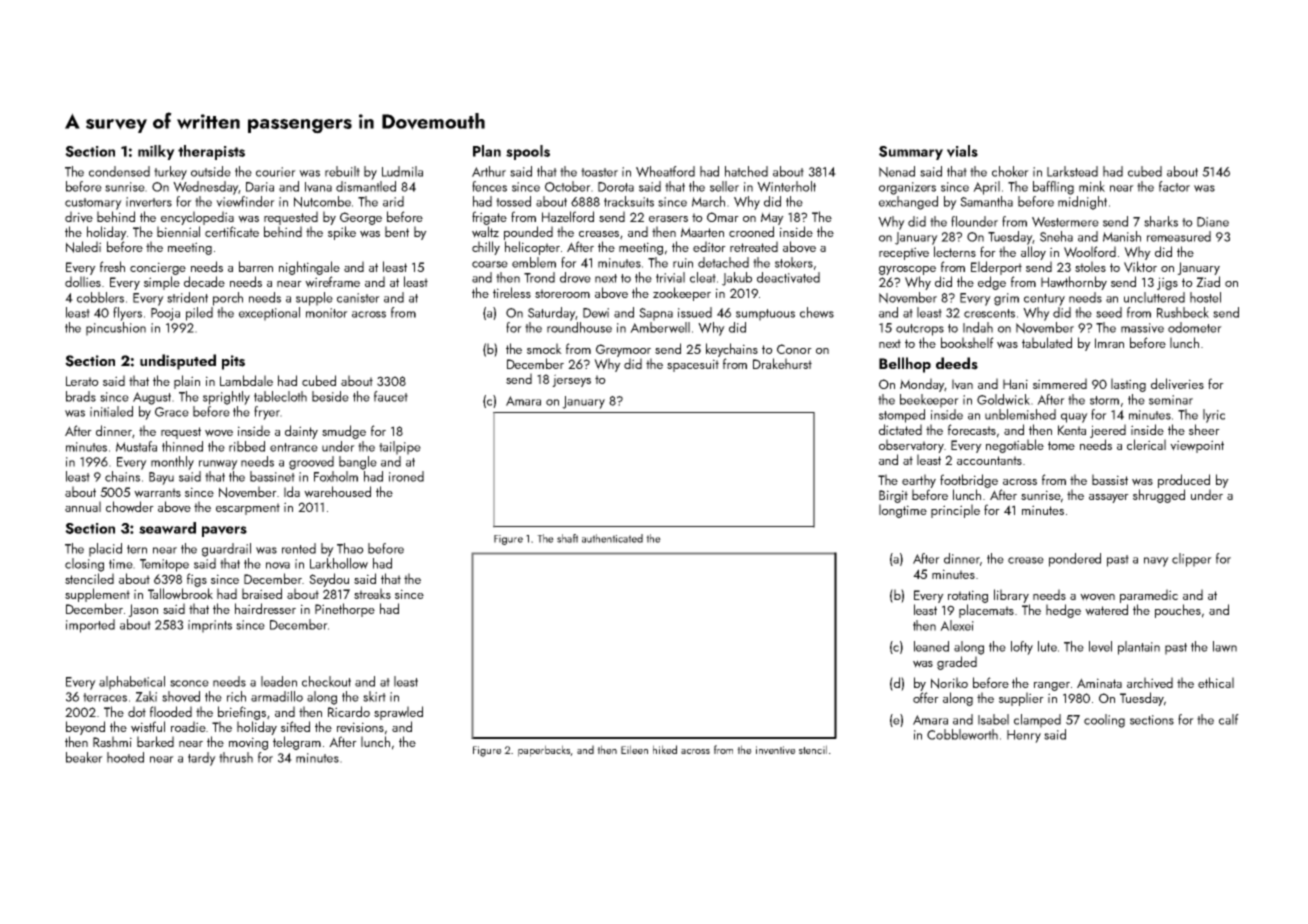 Image resolution: width=1308 pixels, height=924 pixels. I want to click on sconce, so click(189, 683).
